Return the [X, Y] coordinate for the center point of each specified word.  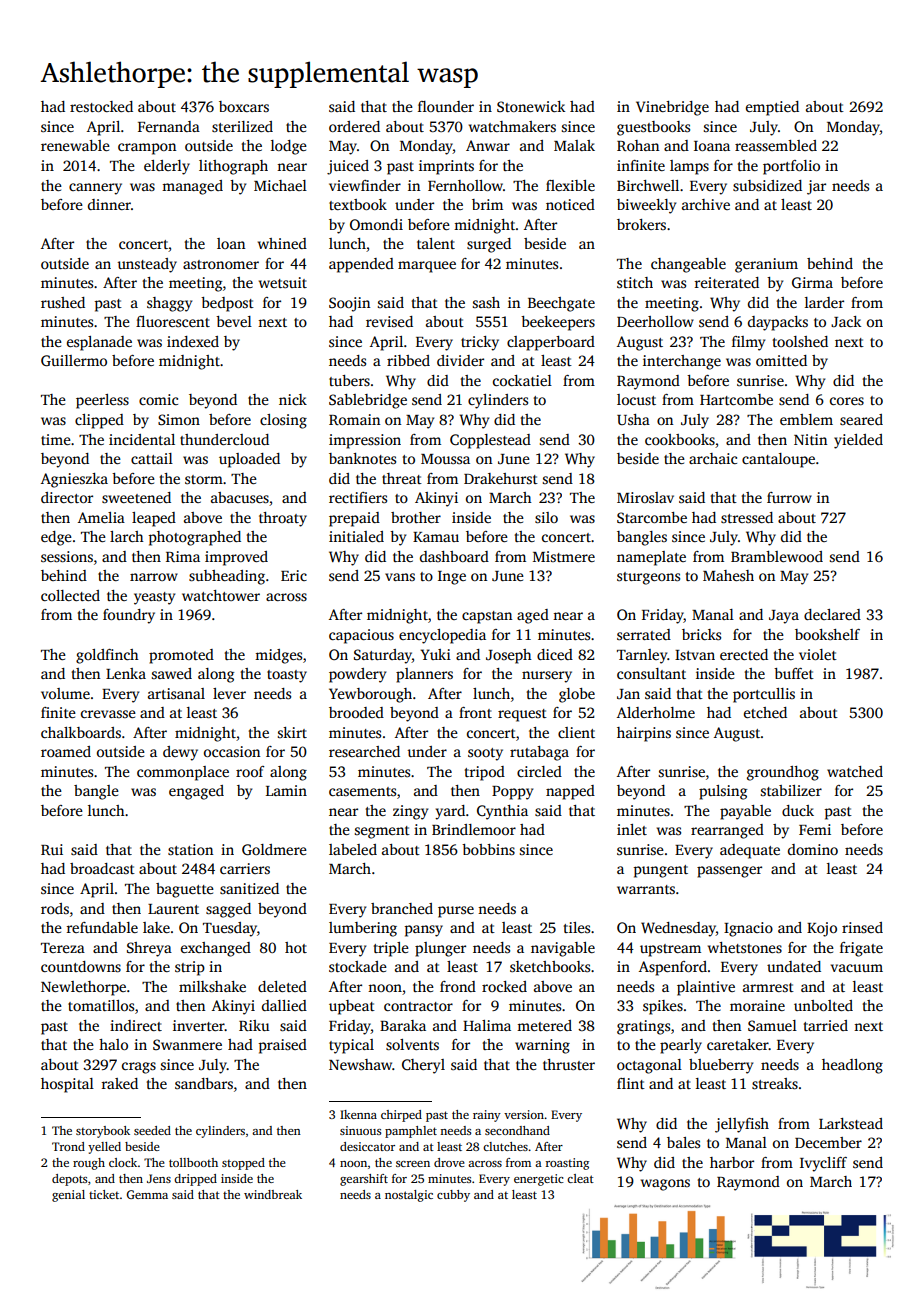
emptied [772, 108]
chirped [401, 1116]
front [475, 712]
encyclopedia [442, 636]
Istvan [695, 655]
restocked [101, 106]
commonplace [183, 773]
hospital [67, 1085]
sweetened [136, 497]
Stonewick [531, 106]
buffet [794, 673]
